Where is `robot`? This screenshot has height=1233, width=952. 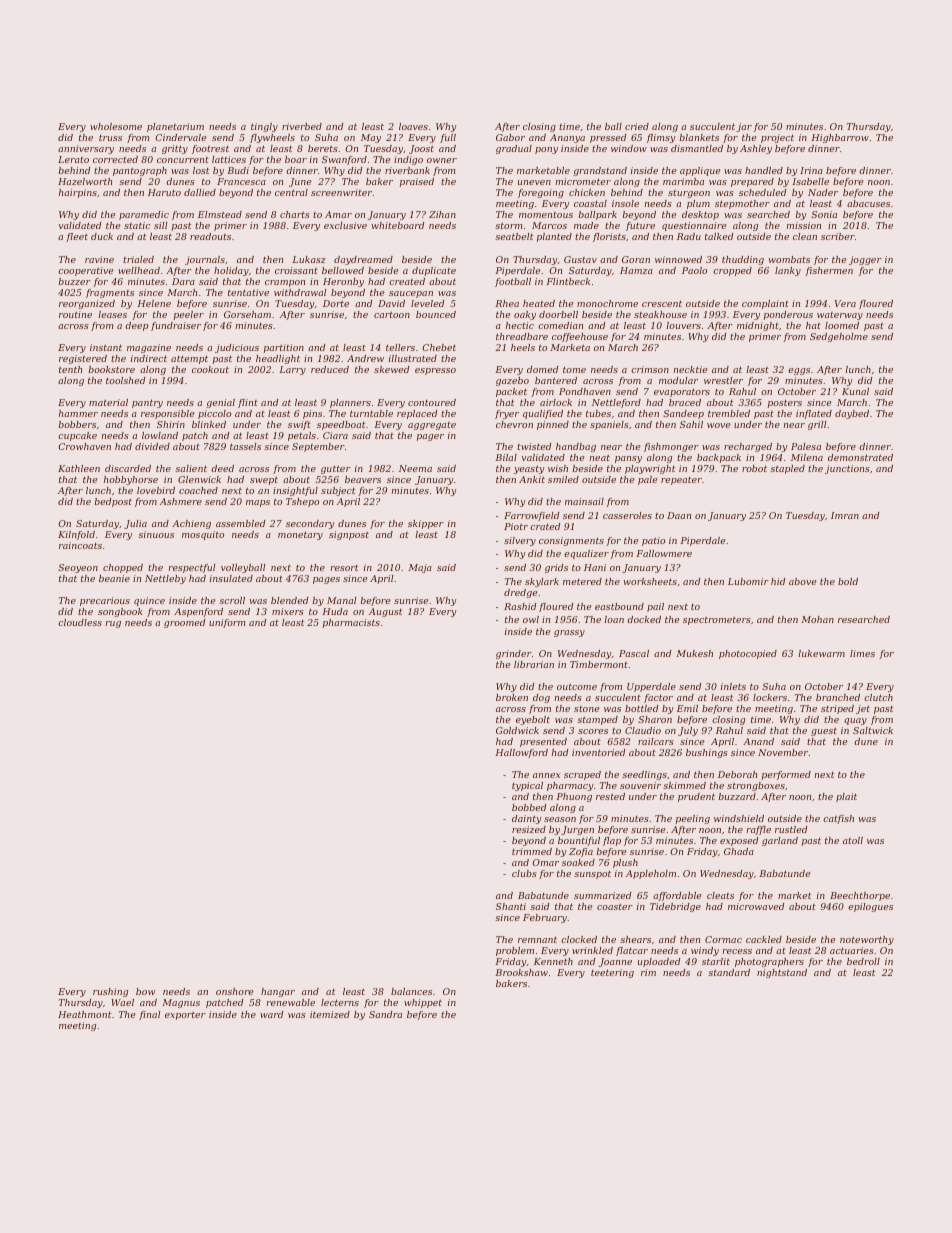 robot is located at coordinates (754, 468).
